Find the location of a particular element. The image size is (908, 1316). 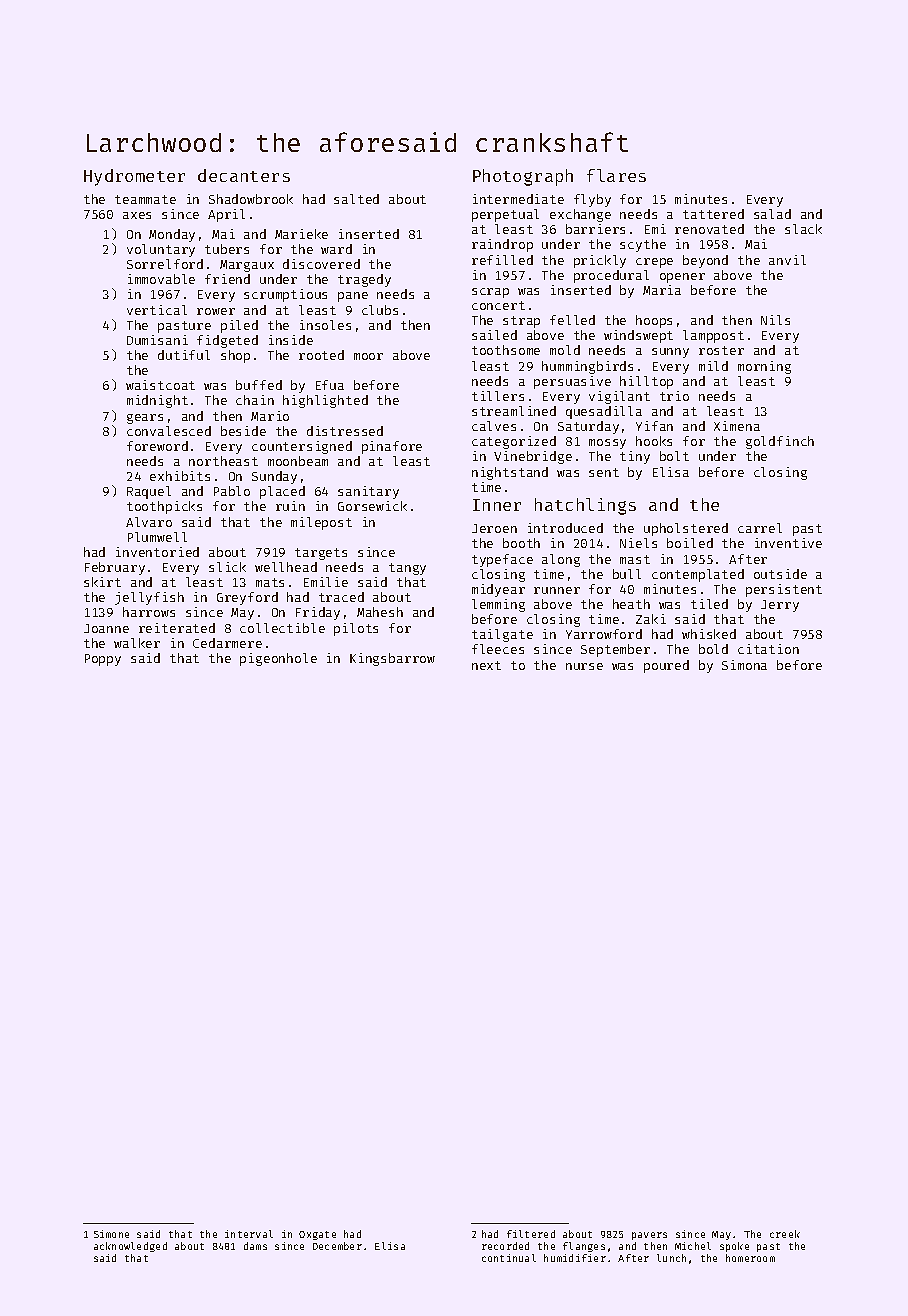

pigeonhole is located at coordinates (278, 659).
